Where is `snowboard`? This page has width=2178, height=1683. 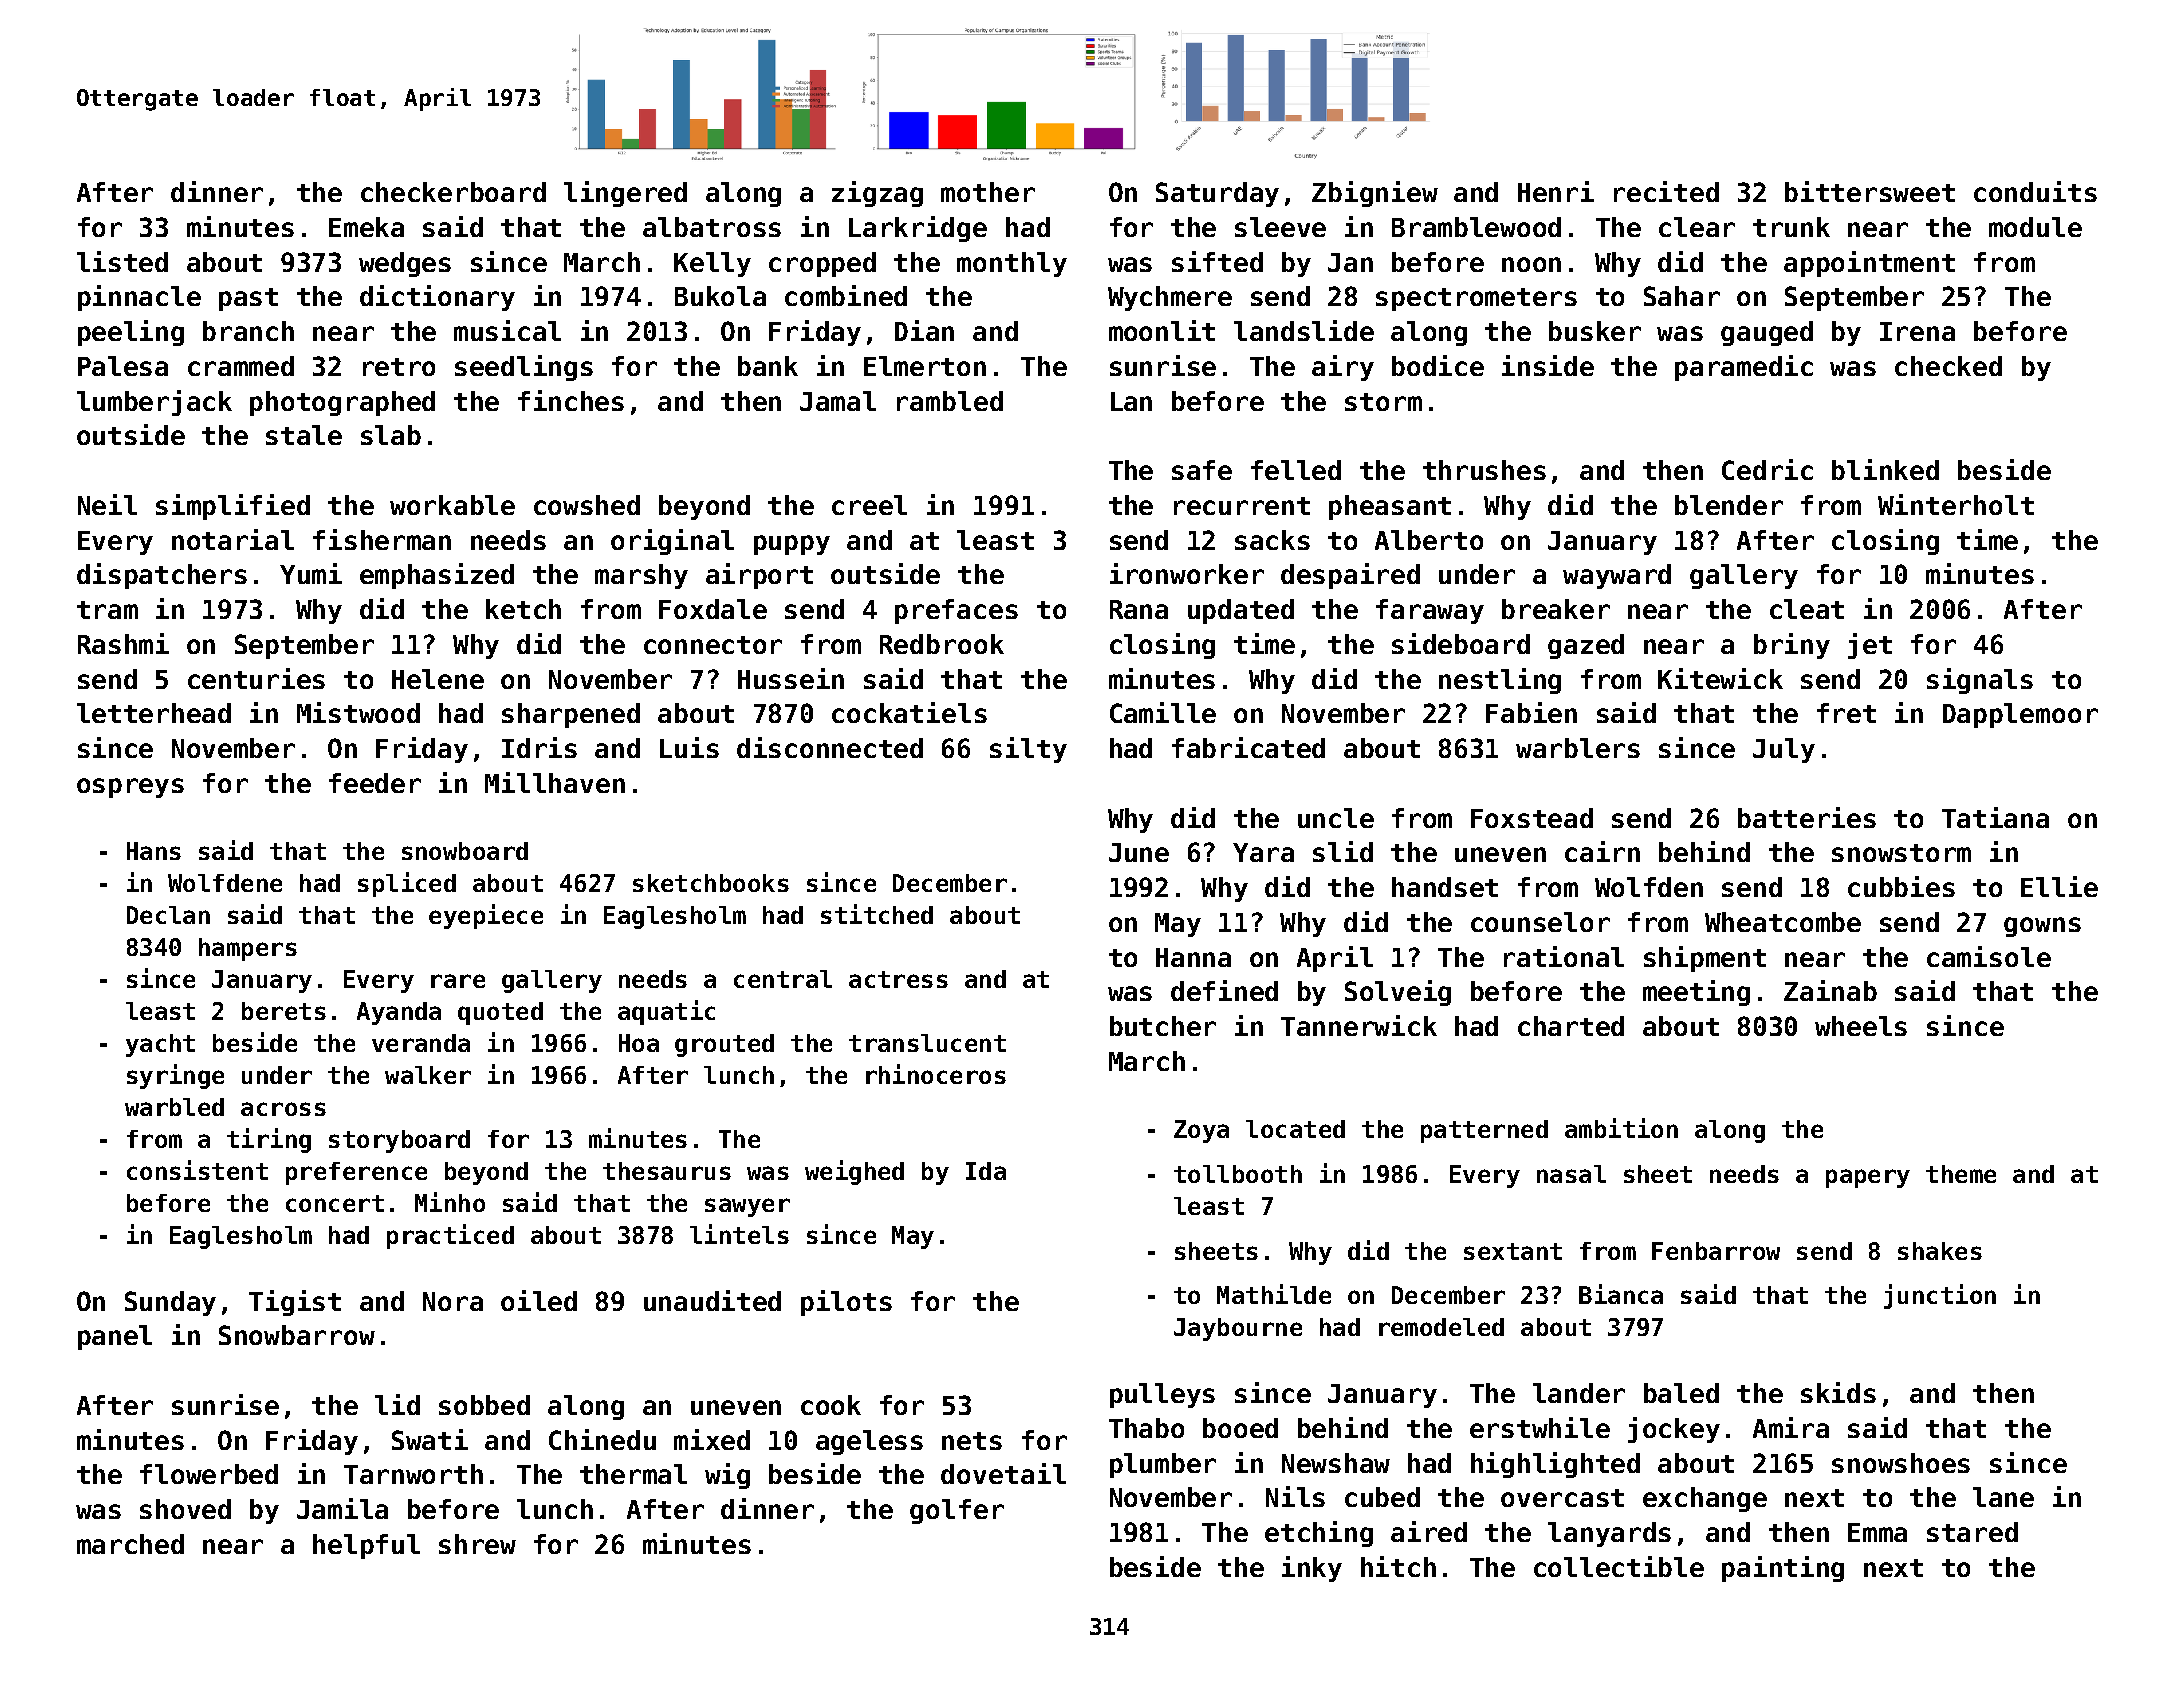
snowboard is located at coordinates (465, 851).
